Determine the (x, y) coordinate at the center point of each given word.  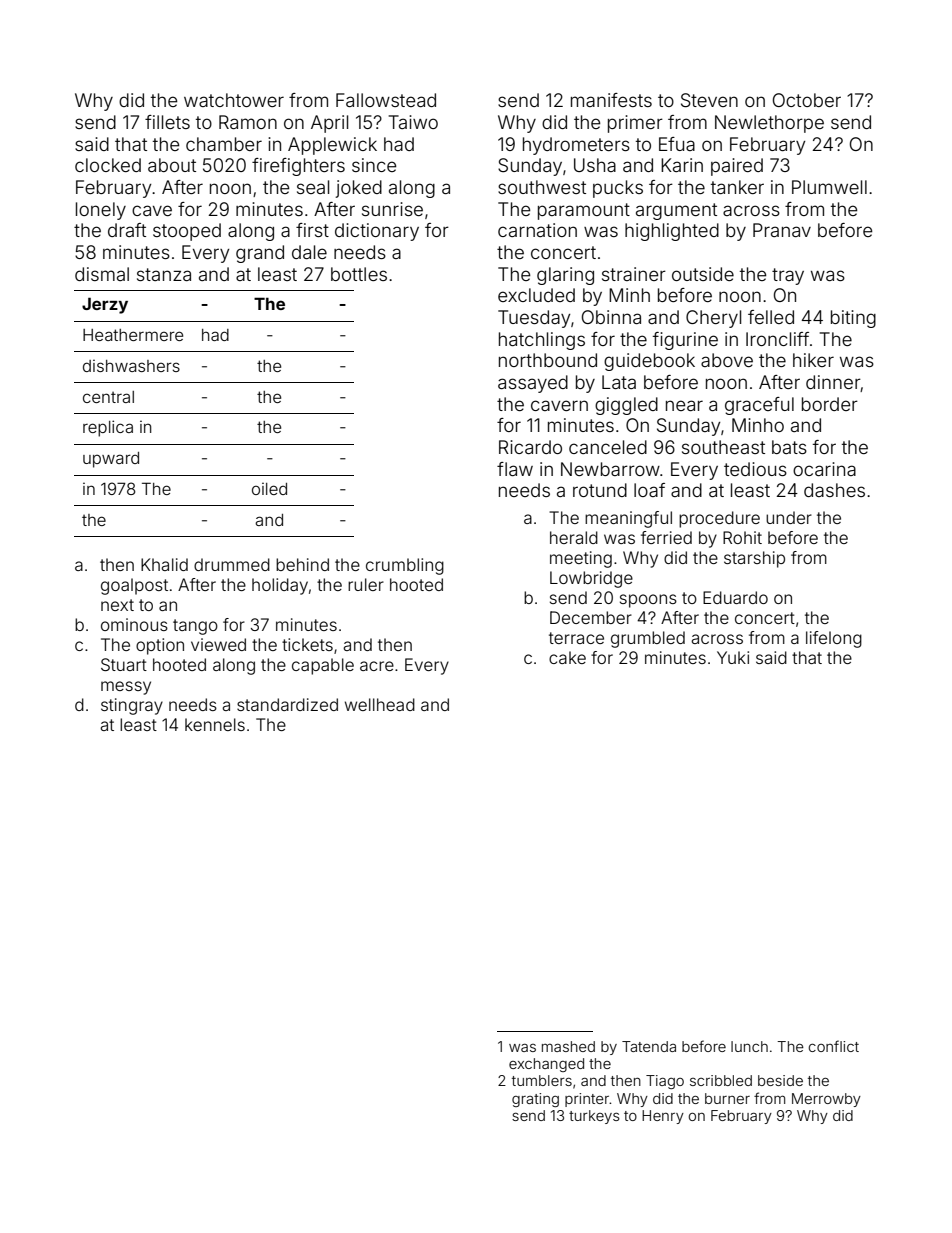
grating (535, 1100)
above (727, 360)
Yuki (733, 657)
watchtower (234, 100)
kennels (215, 724)
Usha (595, 165)
